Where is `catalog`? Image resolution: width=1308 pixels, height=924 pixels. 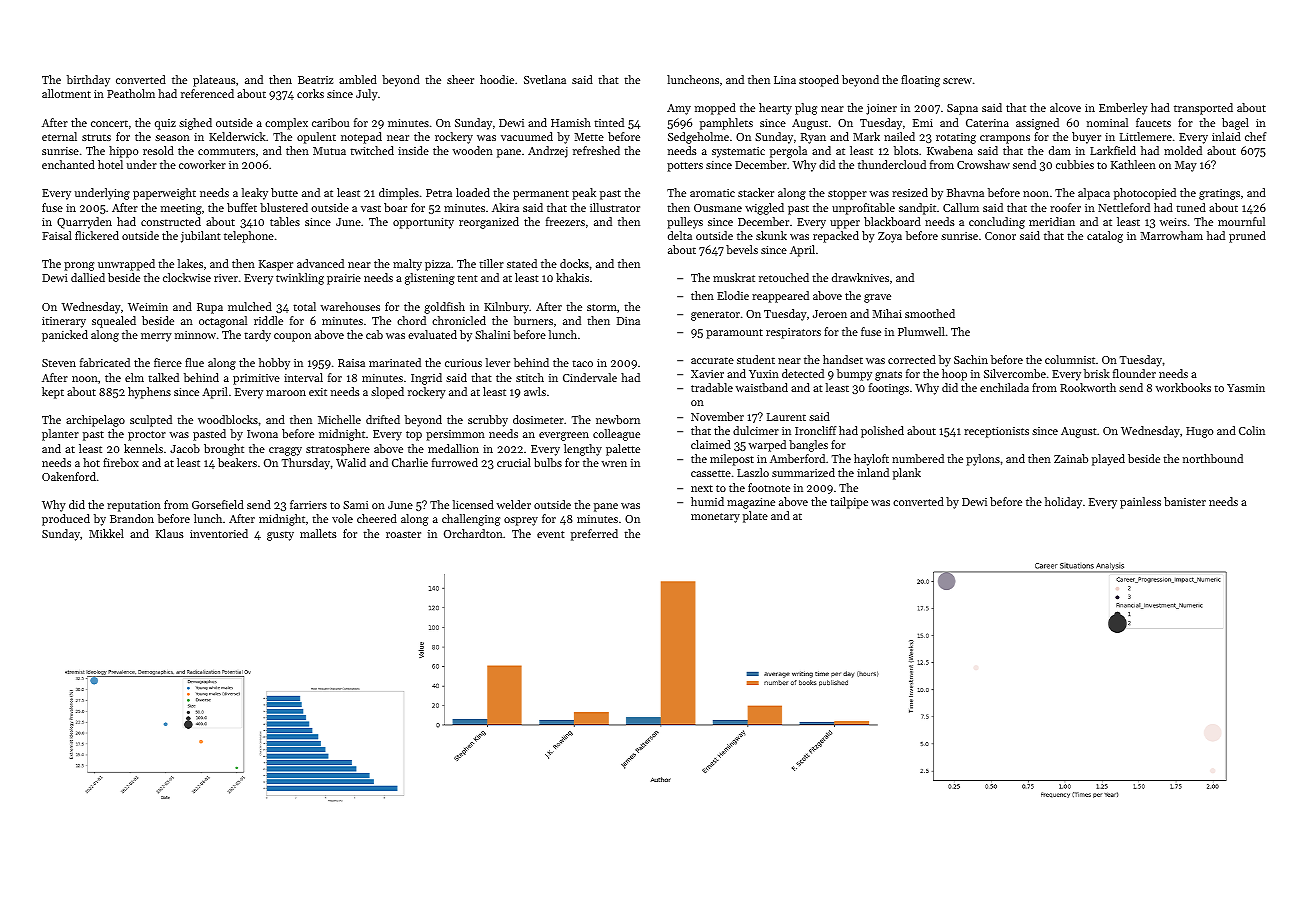
catalog is located at coordinates (1105, 237).
